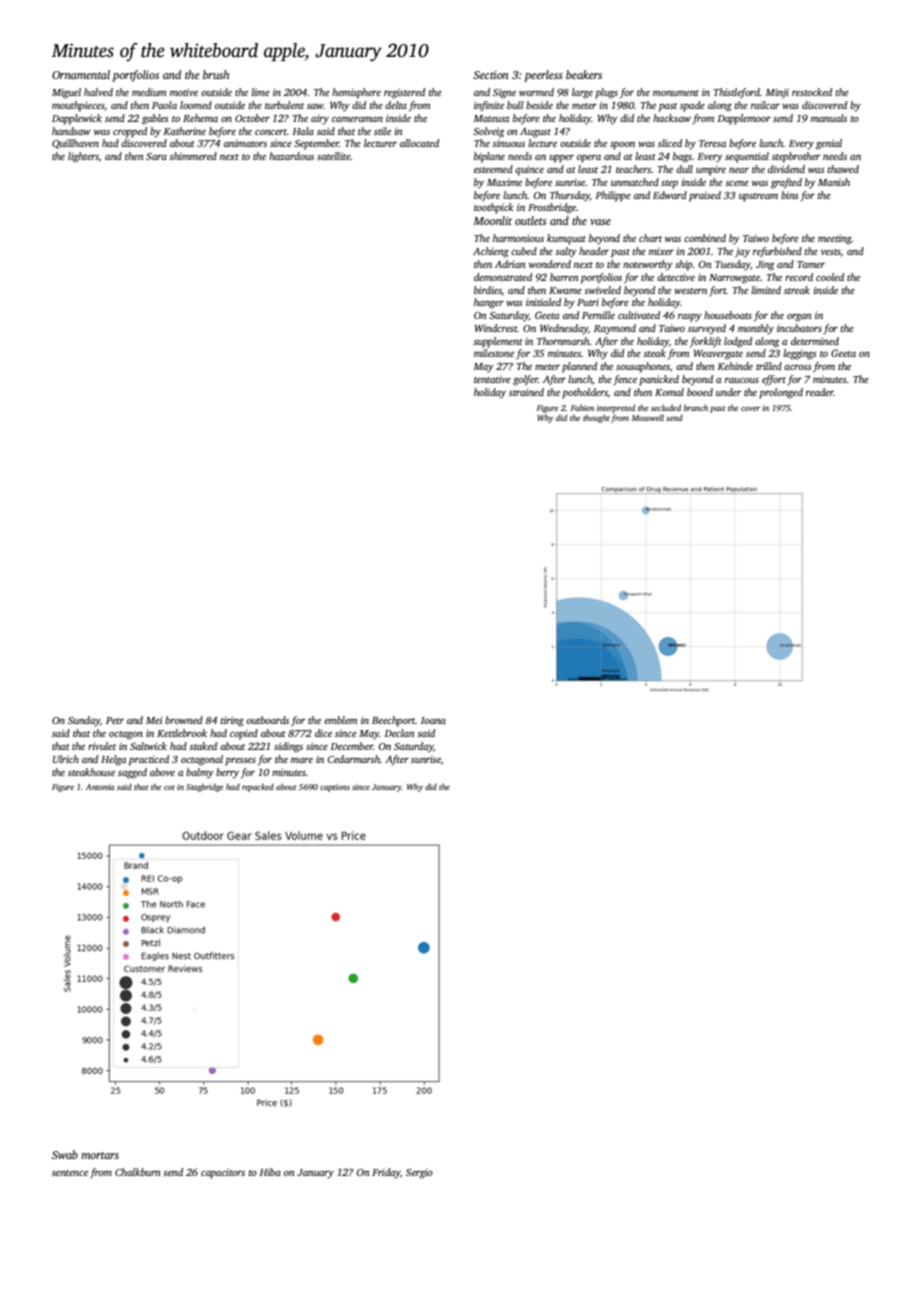  I want to click on Helga, so click(113, 760).
